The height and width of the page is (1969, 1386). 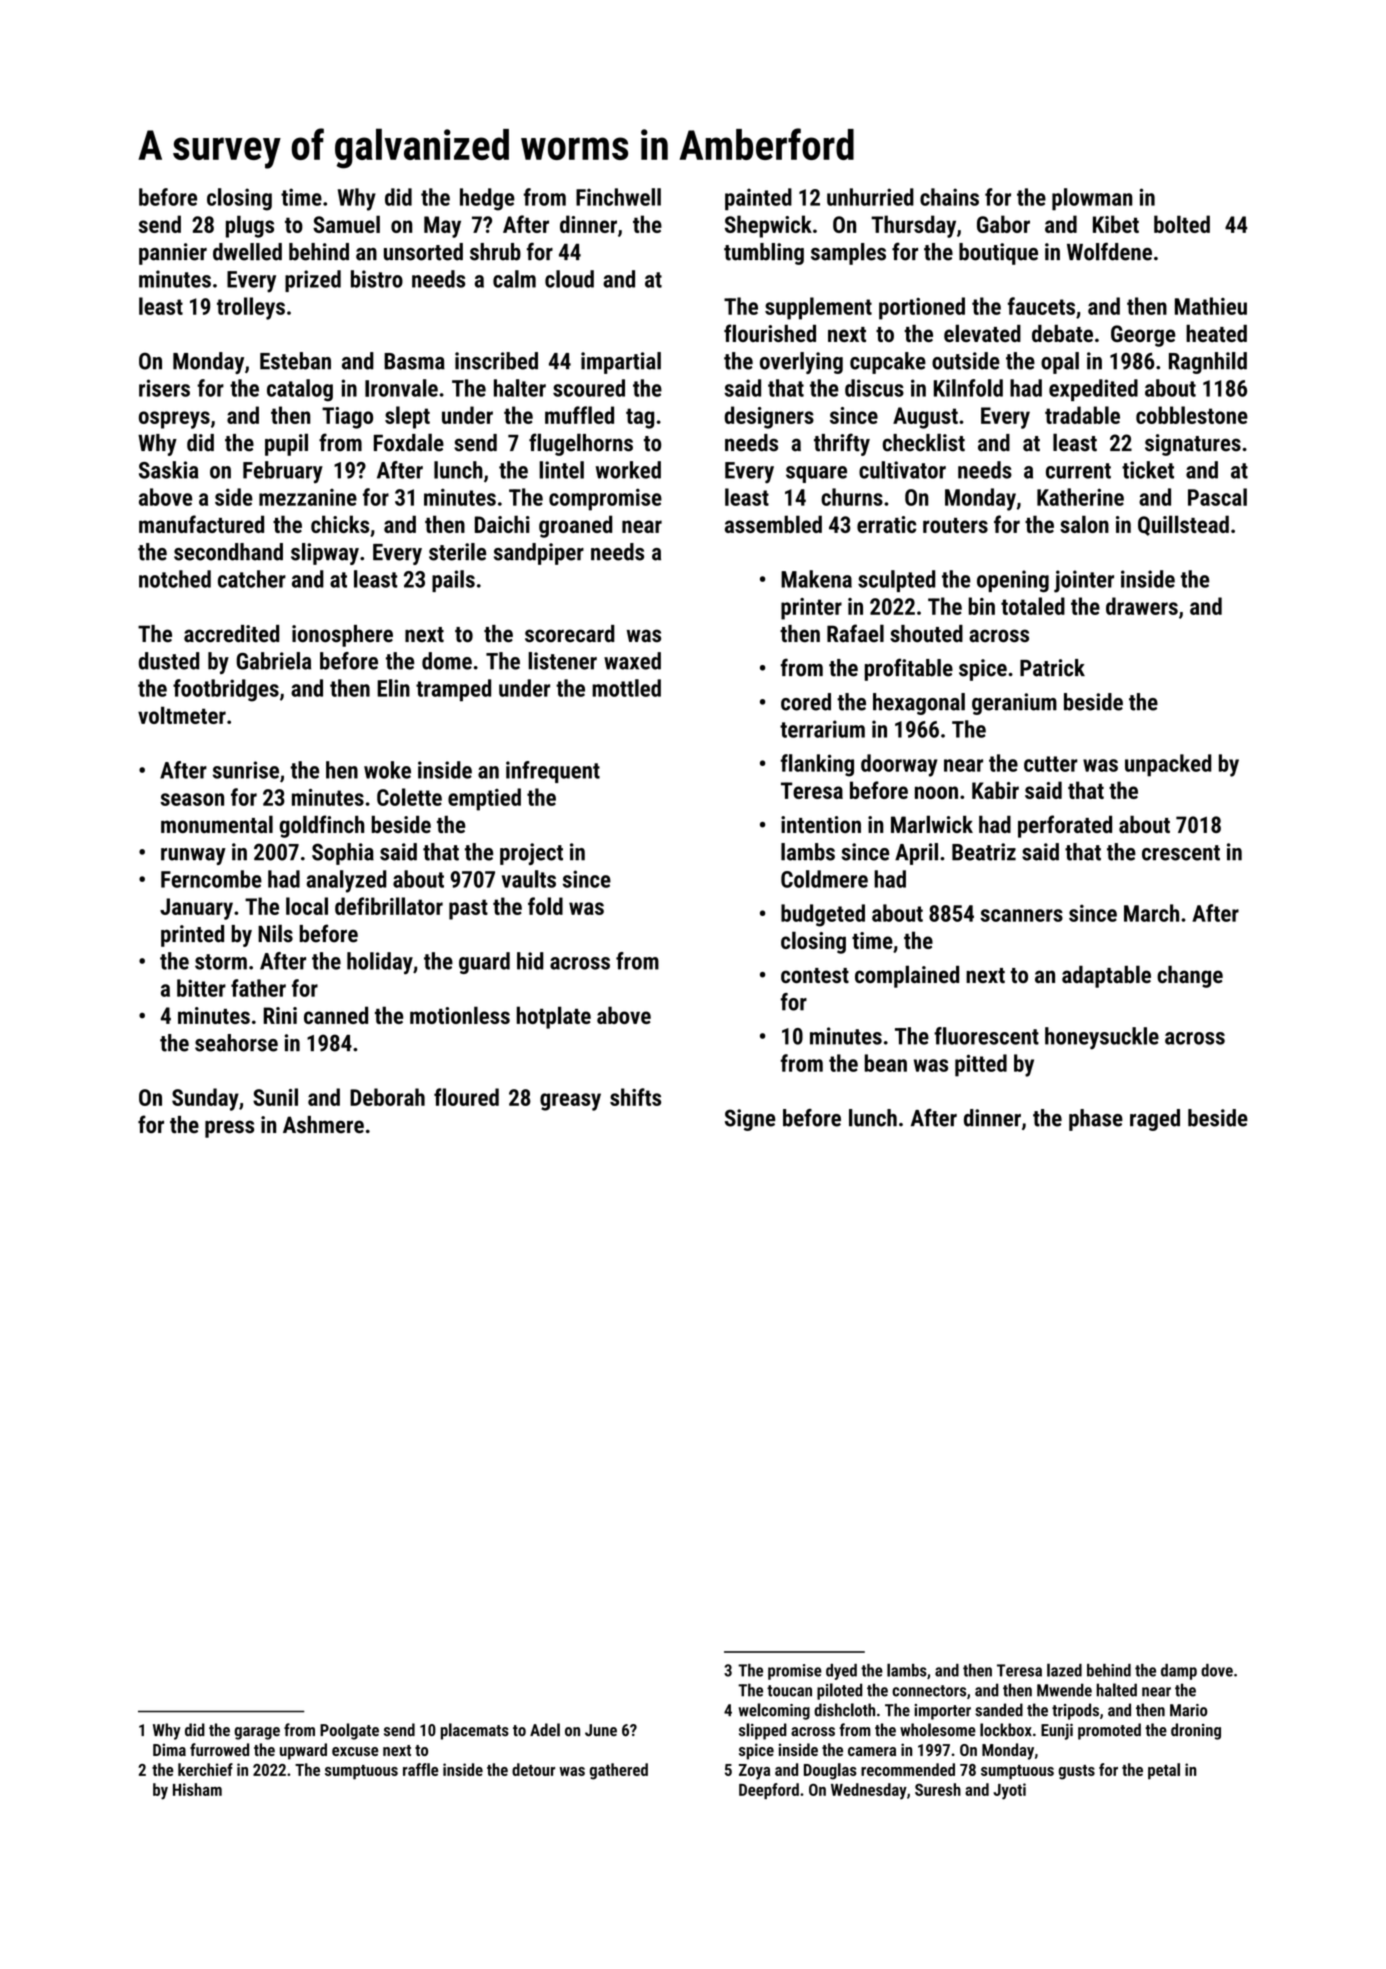 I want to click on profitable, so click(x=909, y=669).
